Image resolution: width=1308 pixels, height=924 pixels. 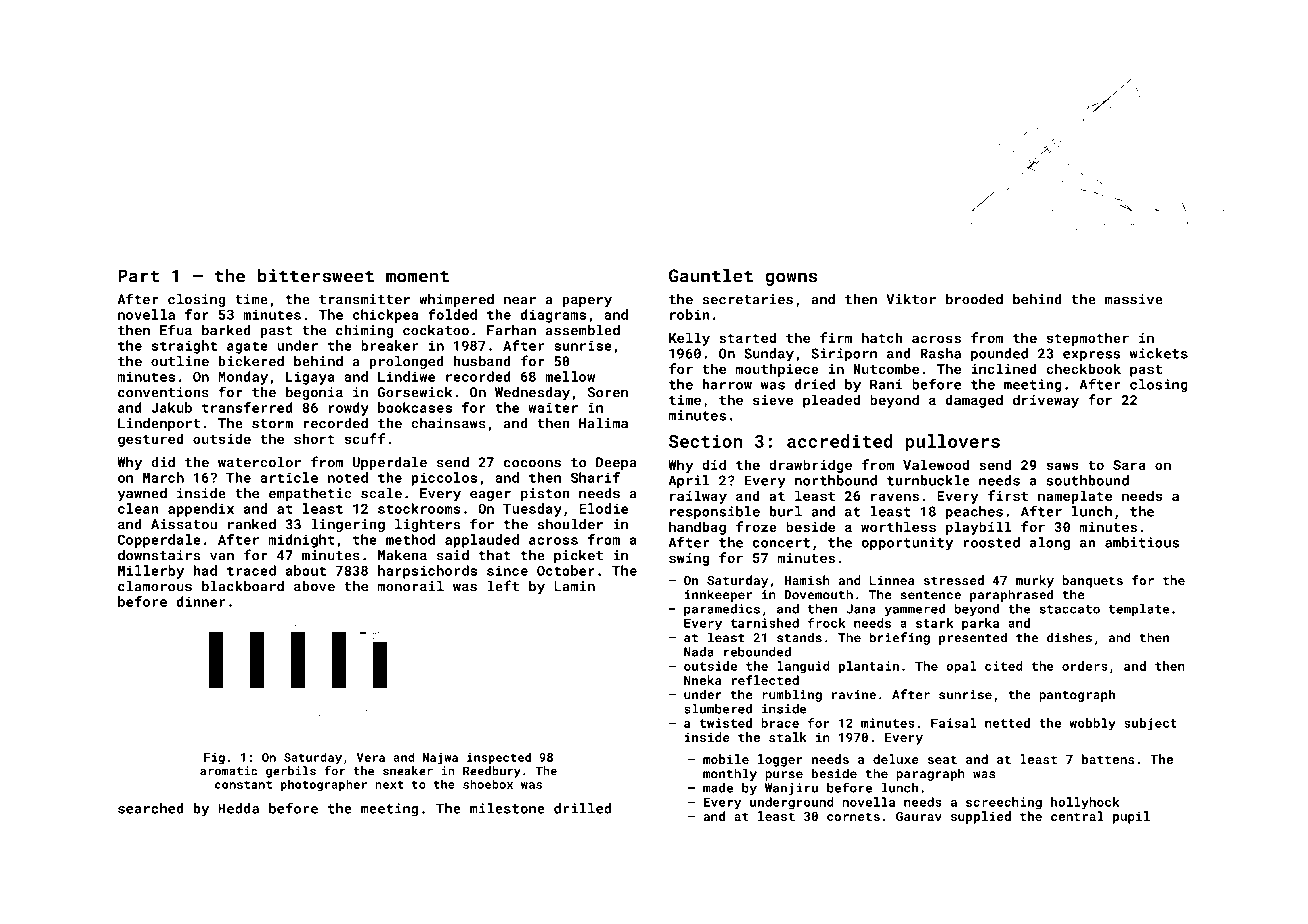 I want to click on piston, so click(x=545, y=494).
